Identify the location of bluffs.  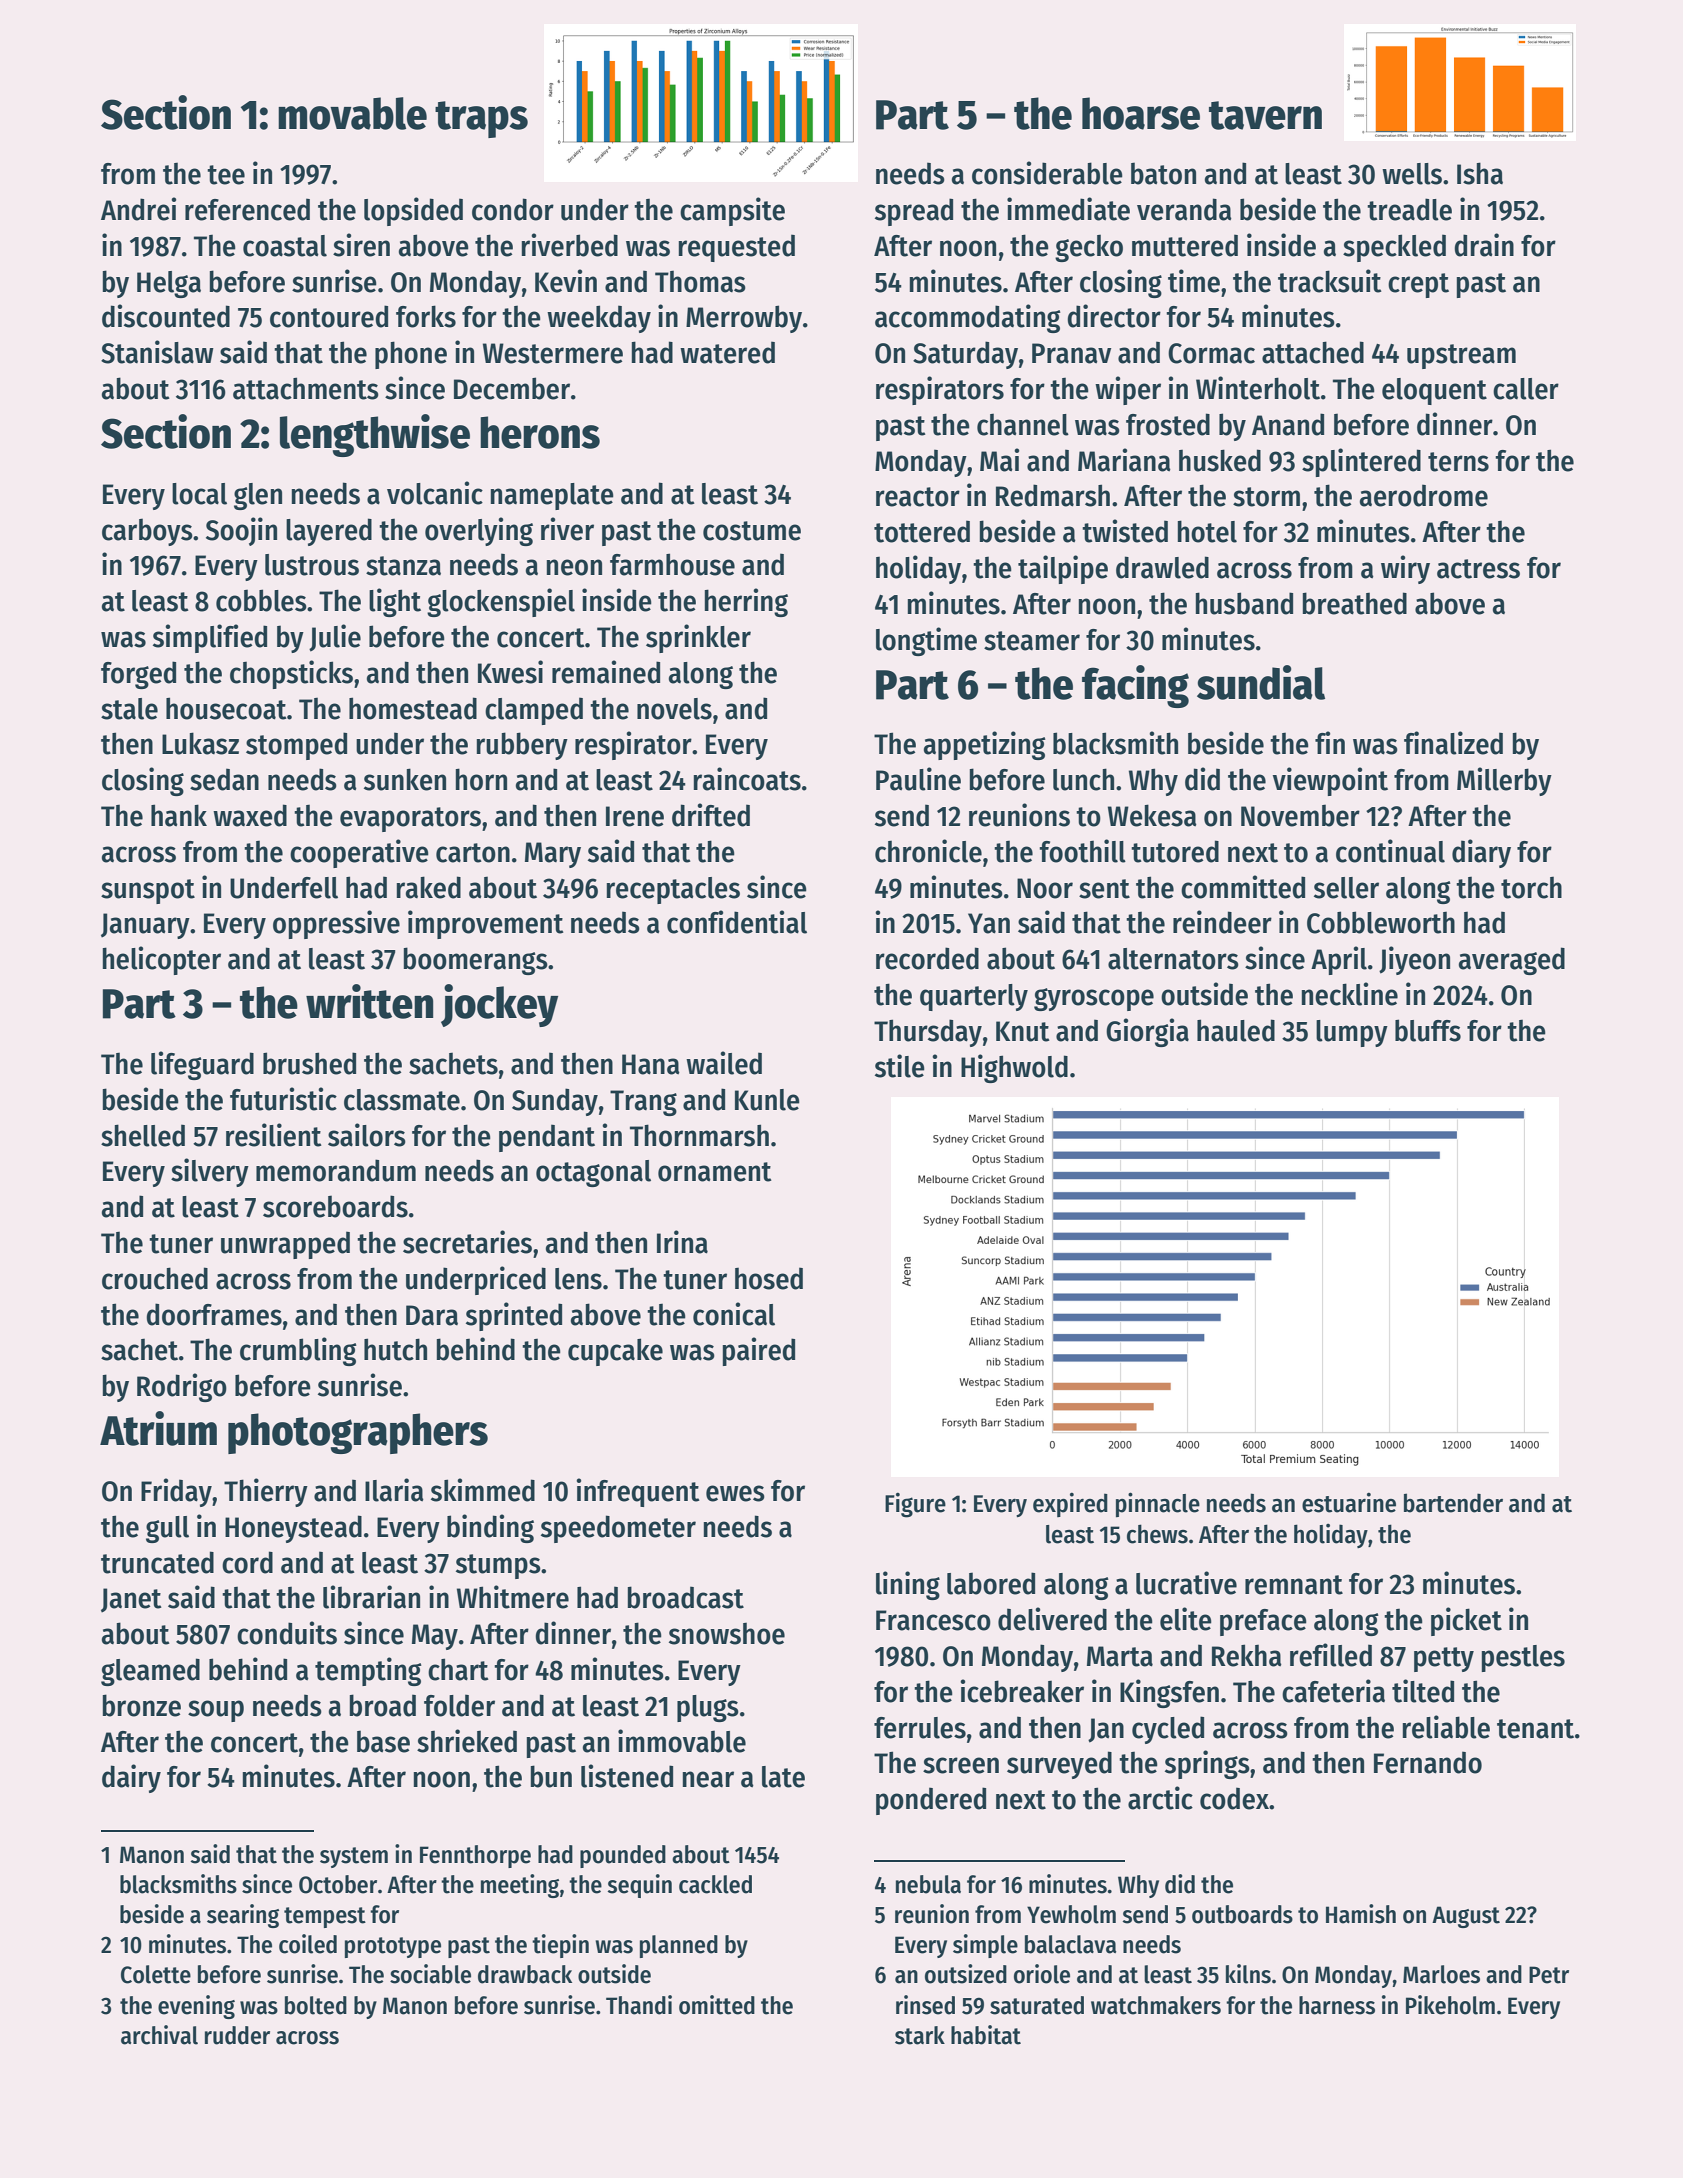
(1428, 1030).
